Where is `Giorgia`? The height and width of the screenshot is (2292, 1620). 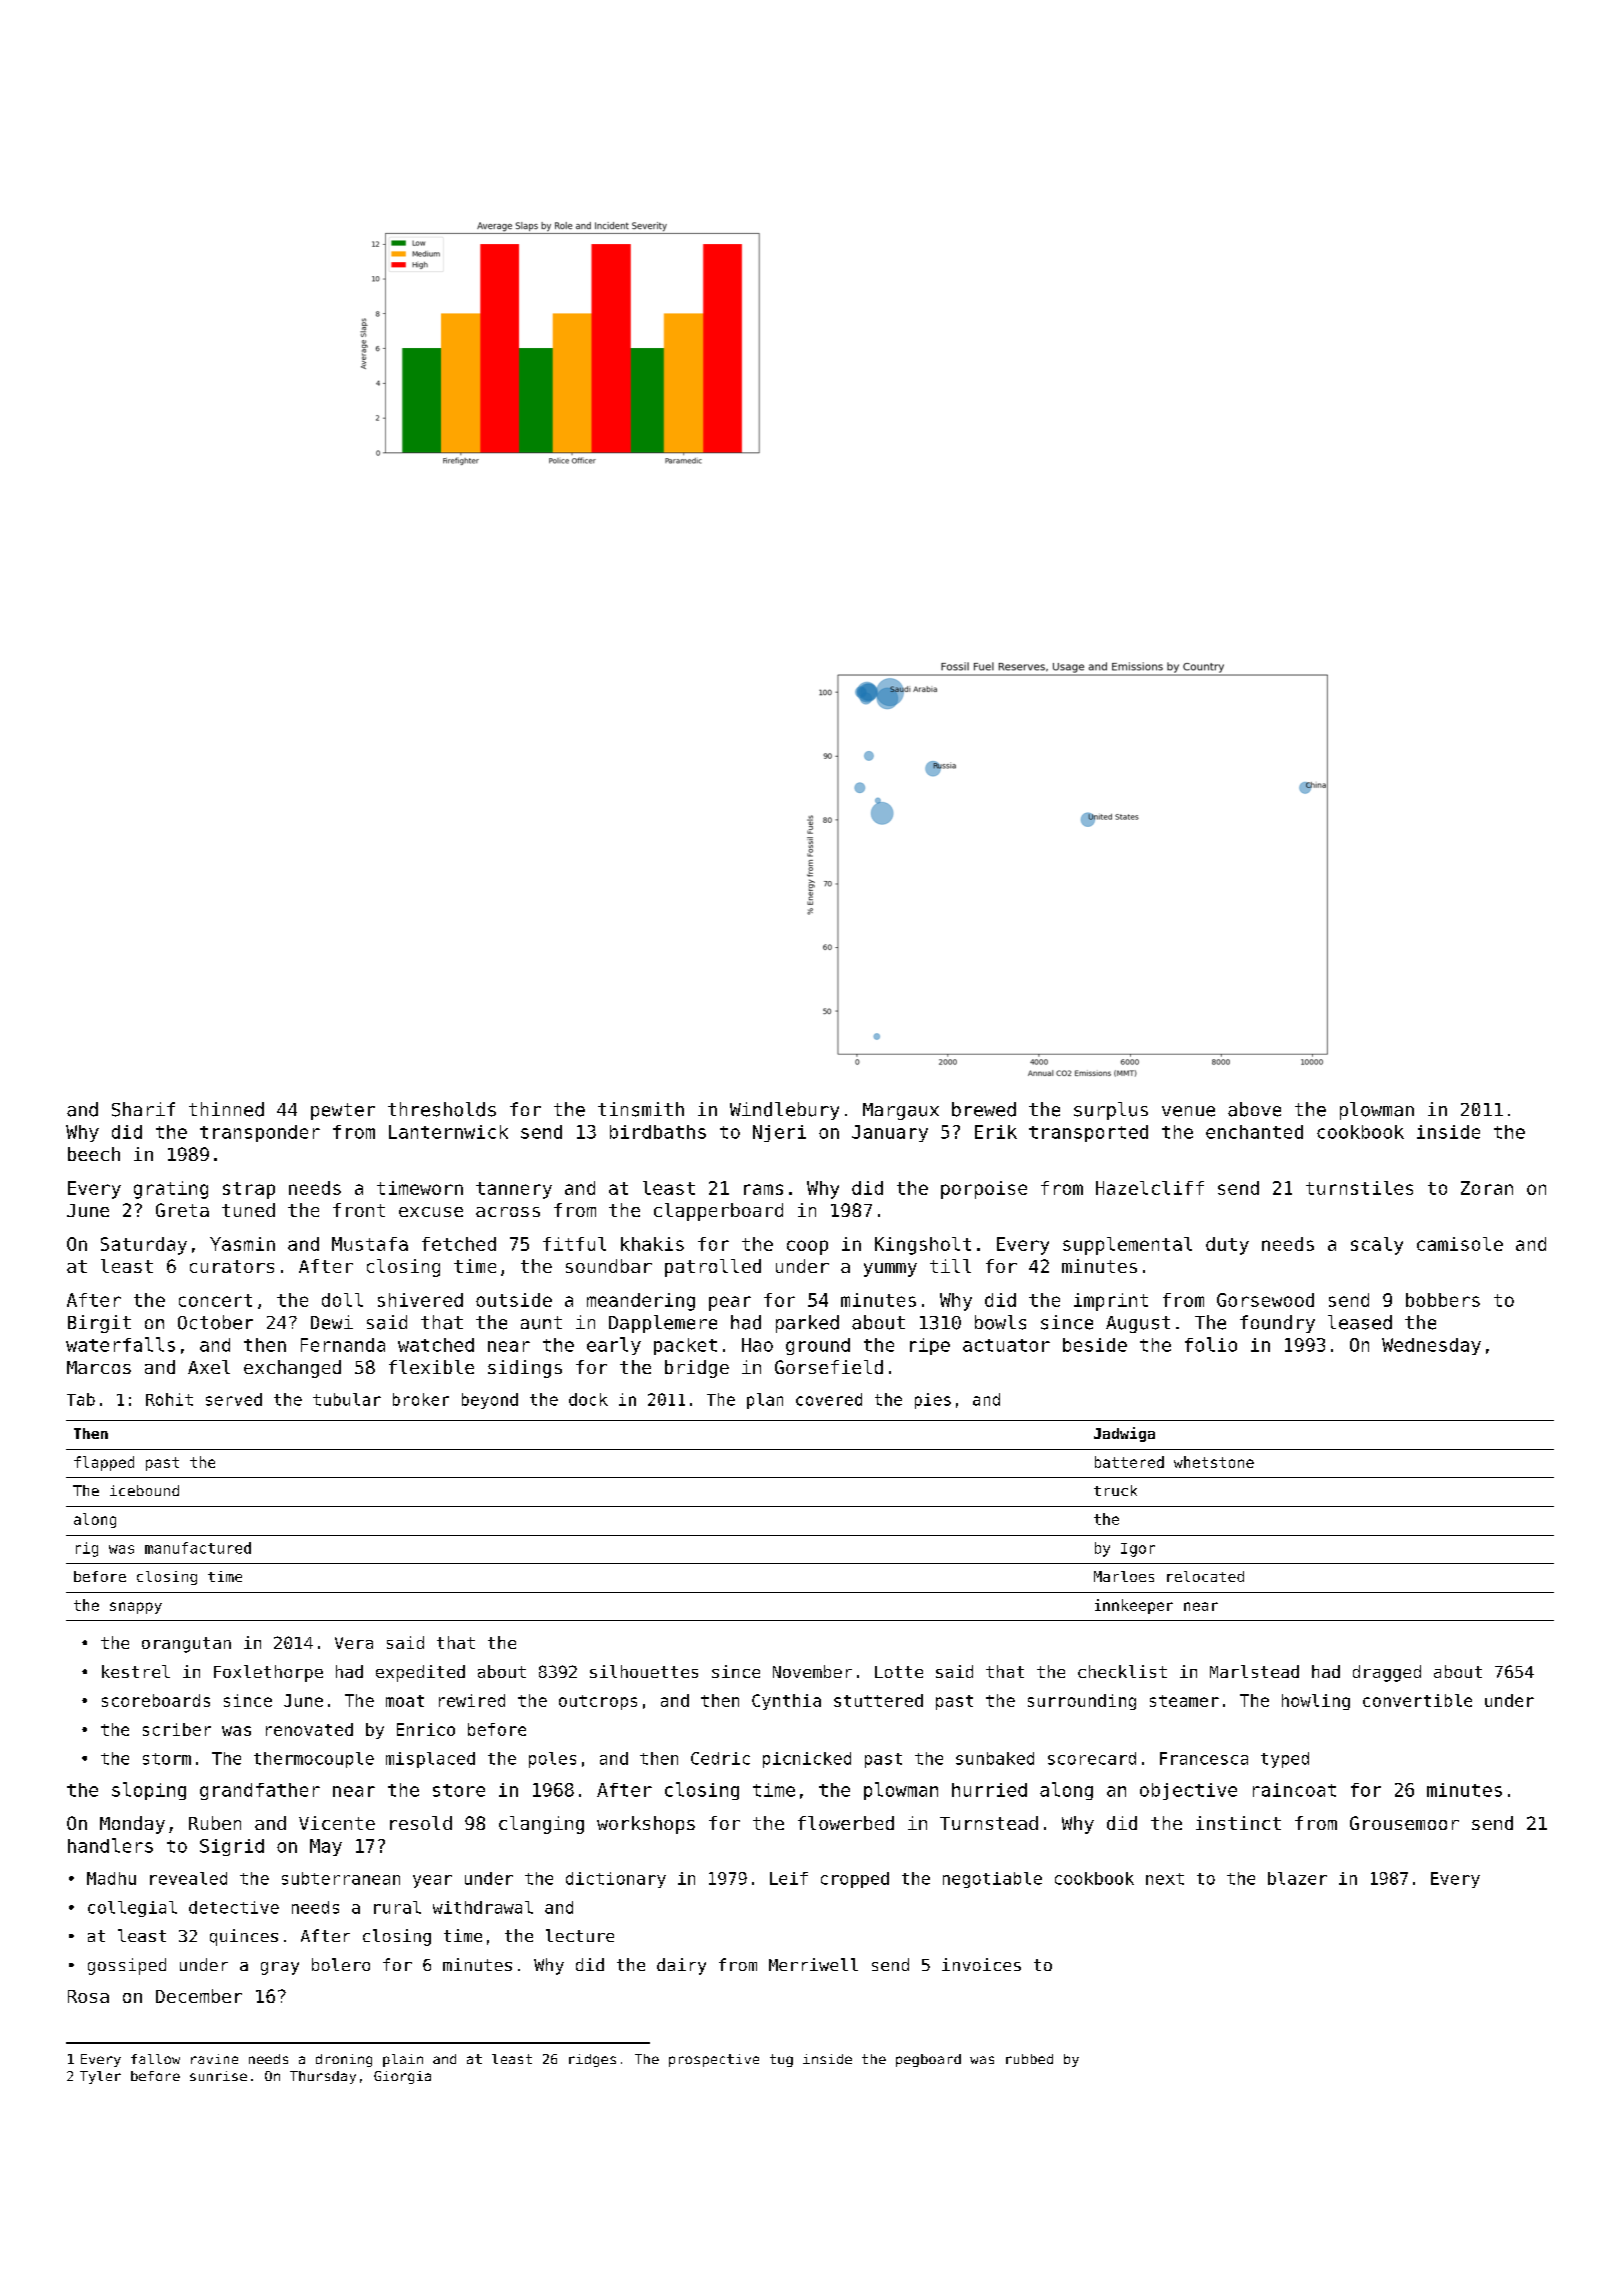 Giorgia is located at coordinates (402, 2077).
